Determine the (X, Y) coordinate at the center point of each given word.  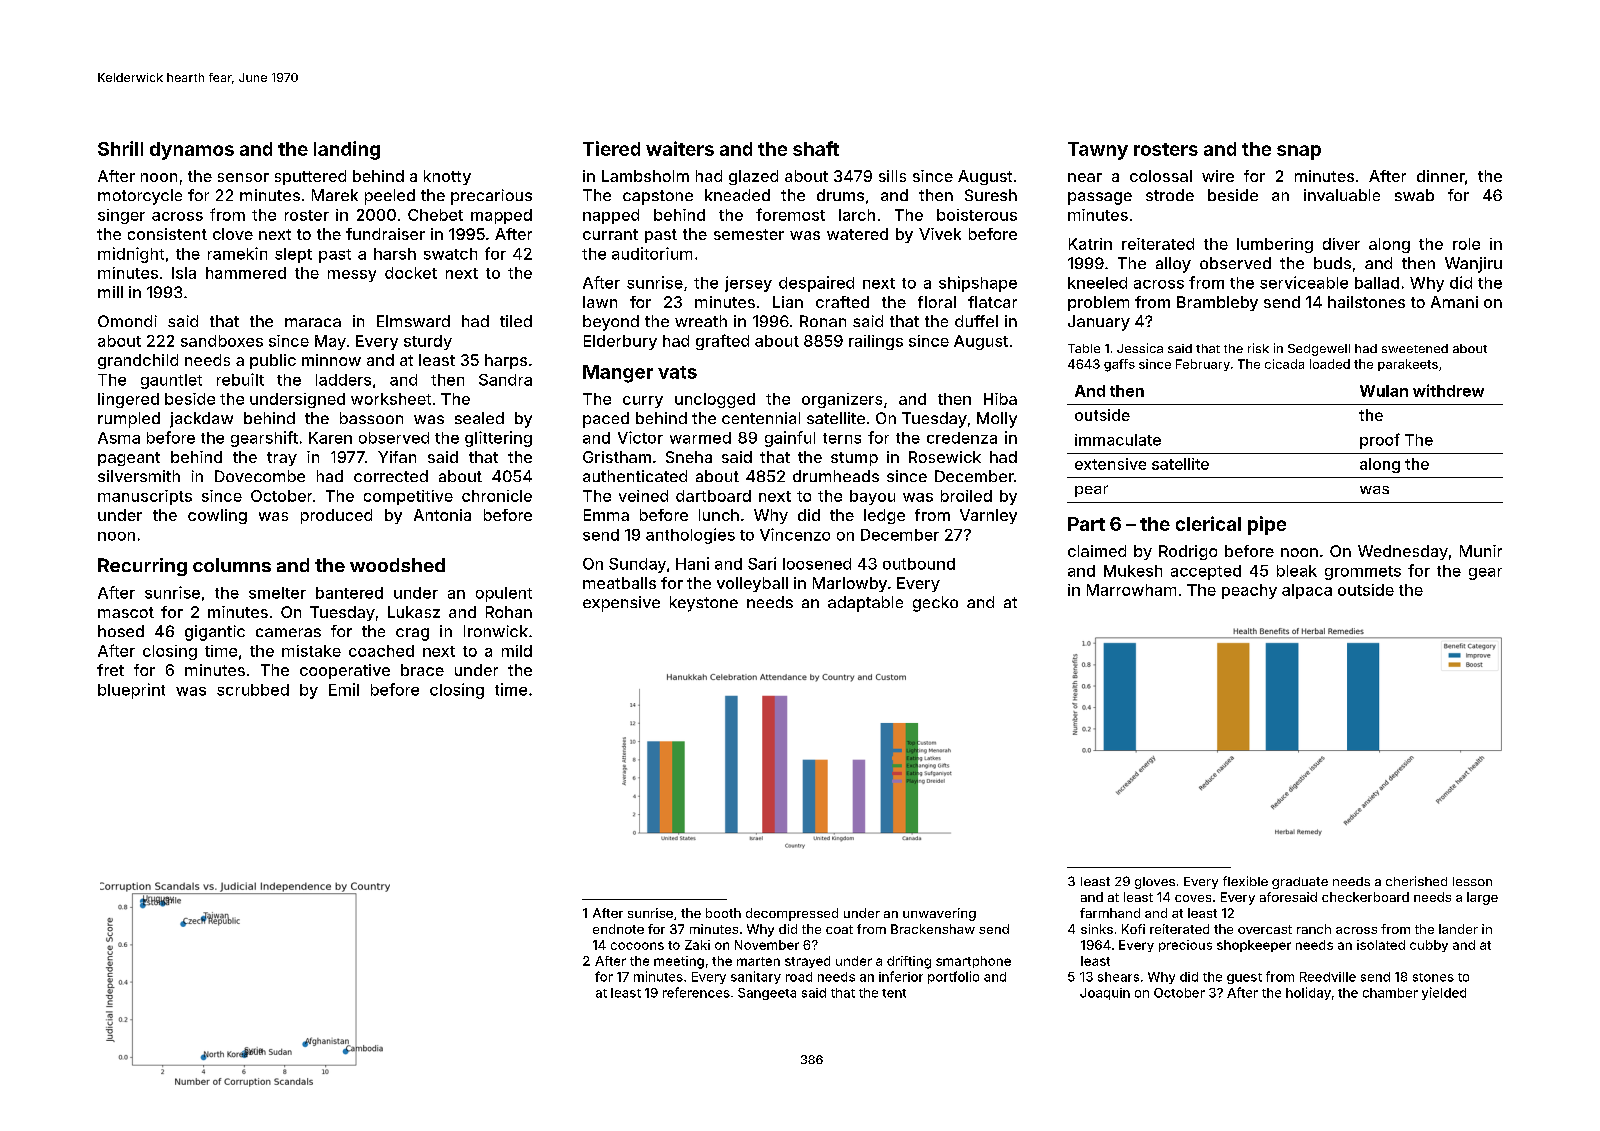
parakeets (1408, 365)
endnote (618, 929)
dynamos (192, 151)
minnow (331, 360)
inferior (901, 976)
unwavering (939, 914)
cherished (1416, 881)
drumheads (836, 476)
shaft (816, 148)
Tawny (1098, 151)
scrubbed (253, 690)
